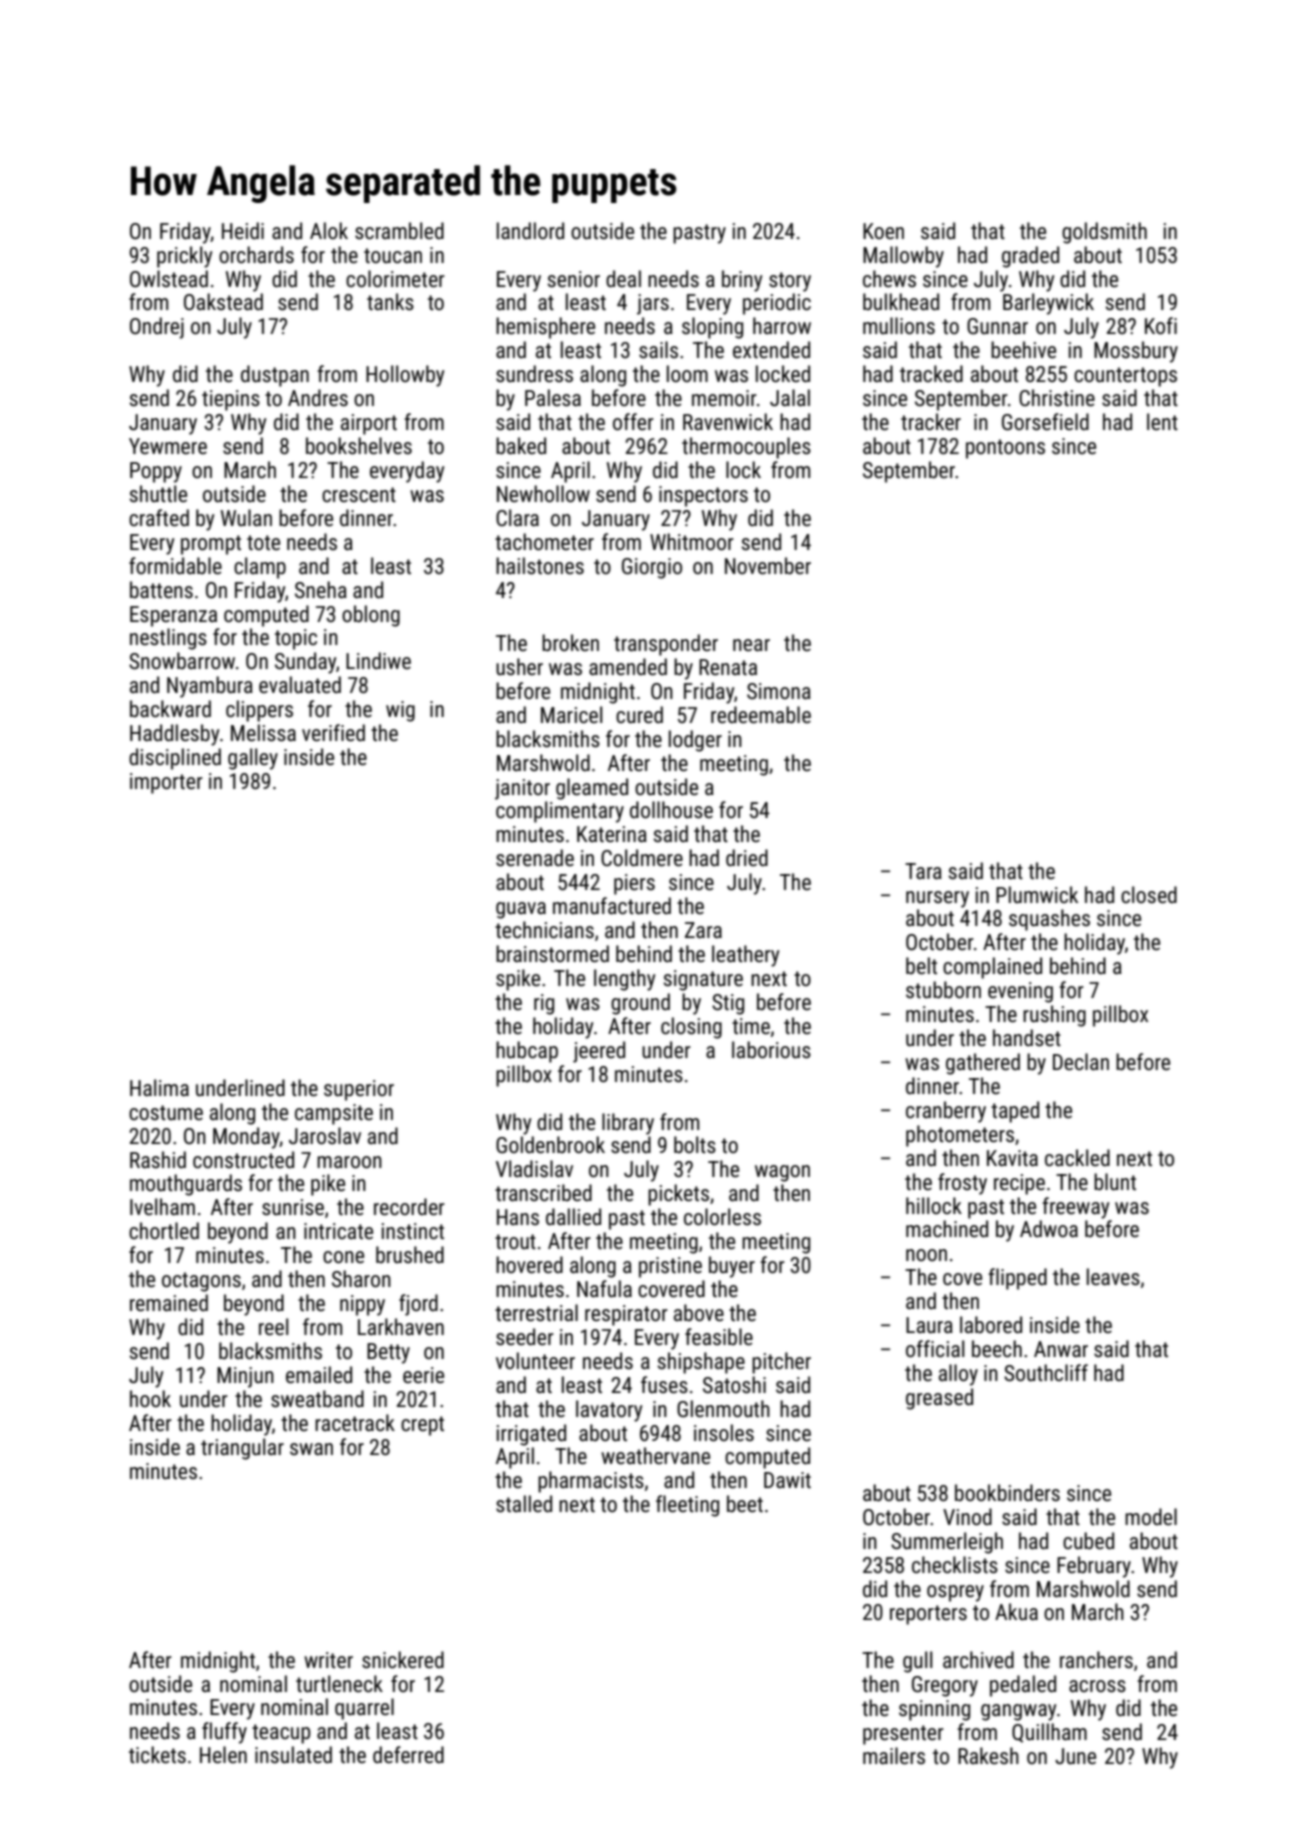 This document has height=1848, width=1307. Describe the element at coordinates (1104, 233) in the document. I see `goldsmith` at that location.
